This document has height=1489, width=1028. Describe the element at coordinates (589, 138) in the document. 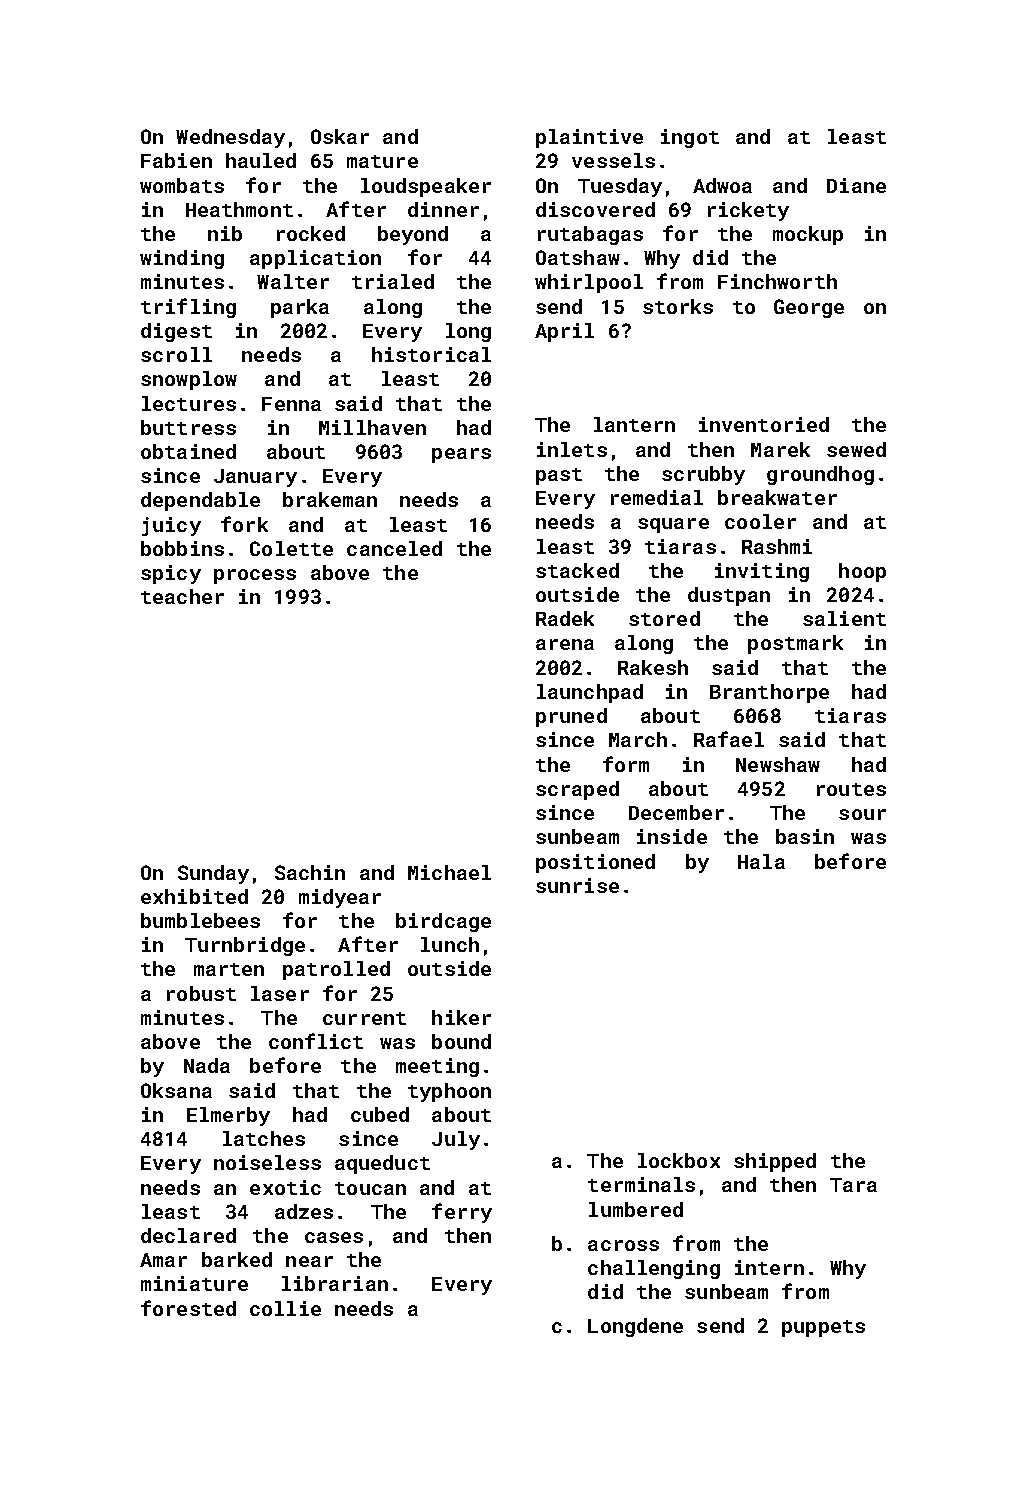

I see `plaintive` at that location.
